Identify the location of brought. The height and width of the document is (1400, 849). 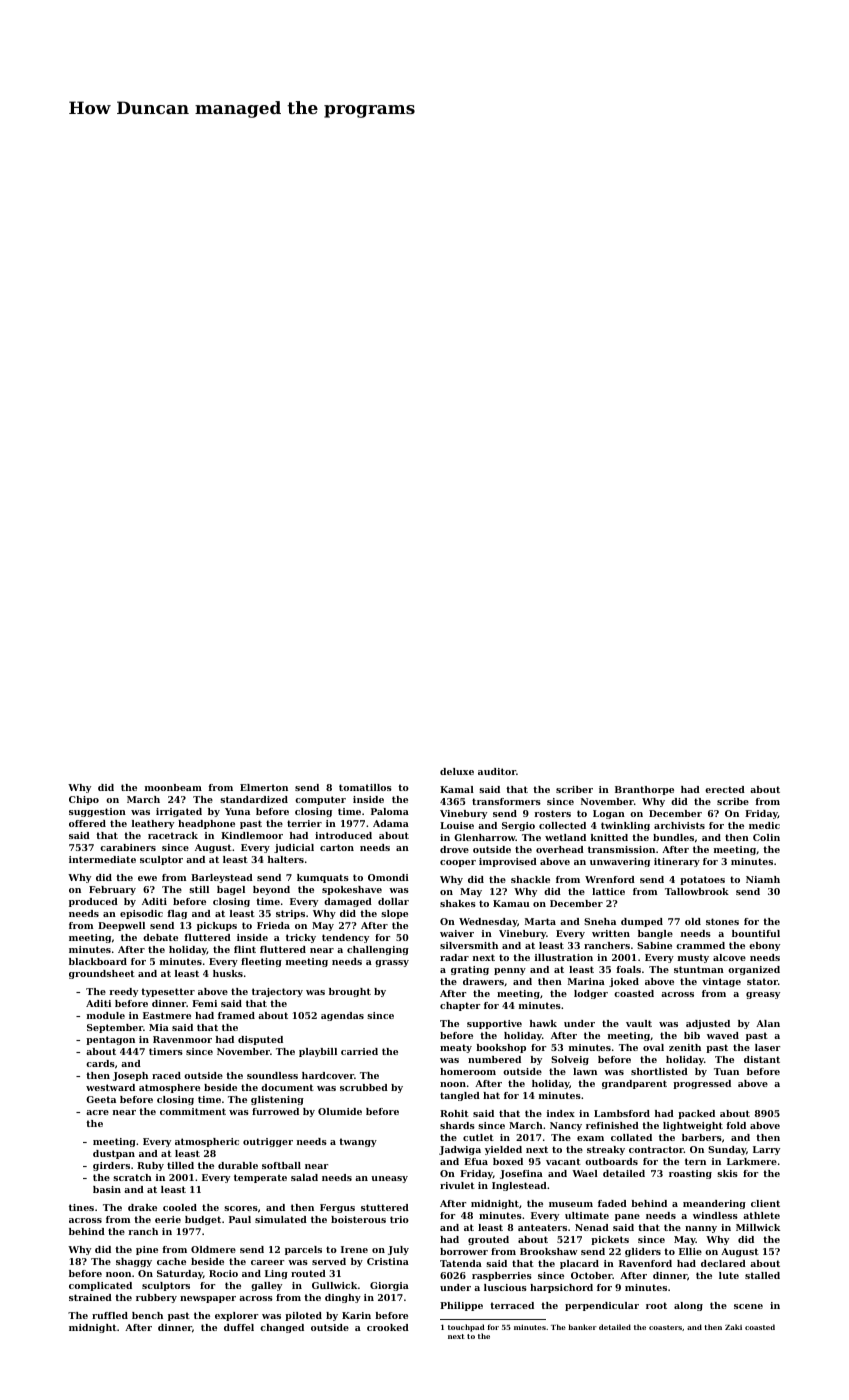
(350, 992).
